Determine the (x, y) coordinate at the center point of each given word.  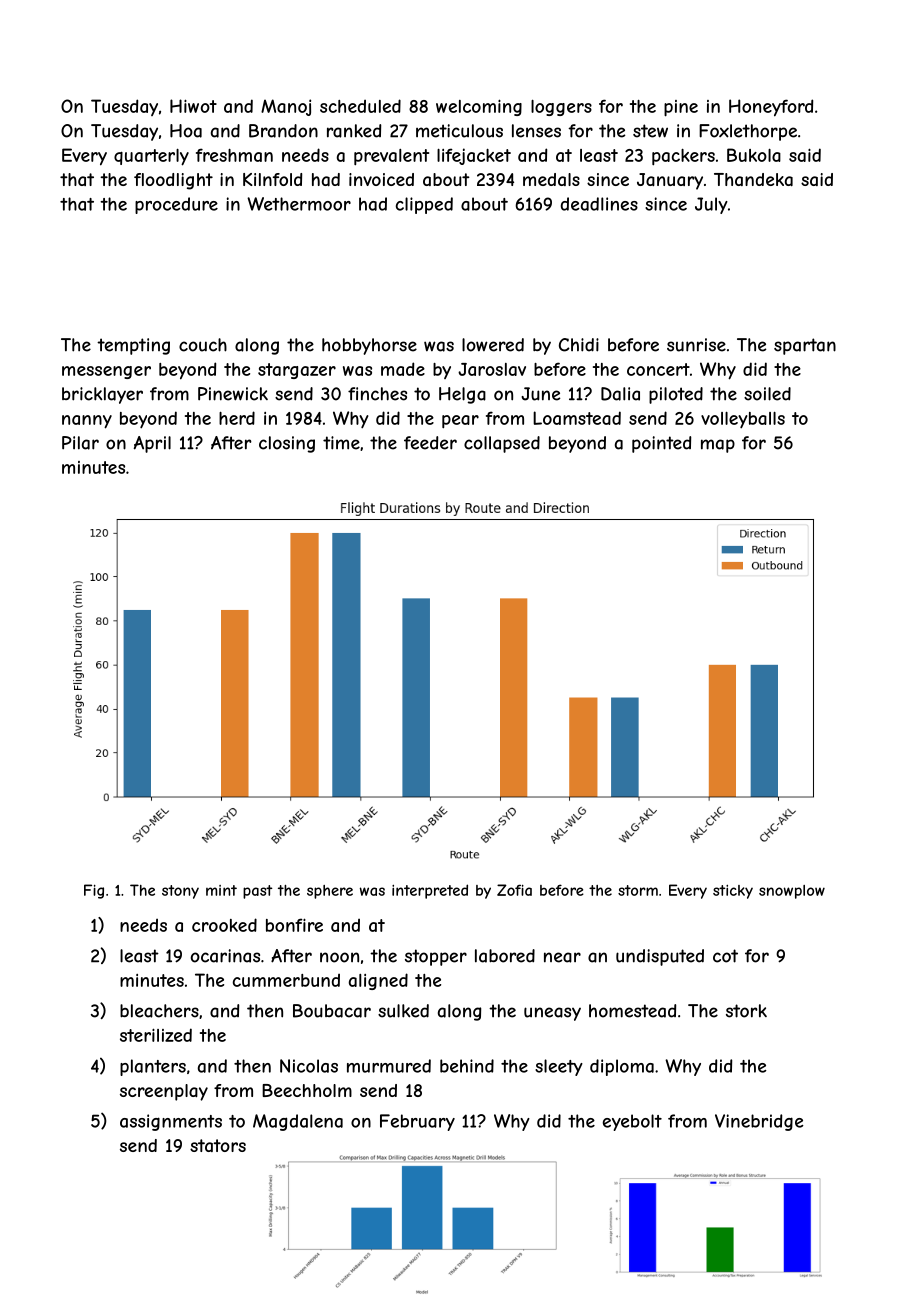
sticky (733, 892)
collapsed (502, 444)
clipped (424, 205)
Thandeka (753, 179)
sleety (559, 1067)
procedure (176, 205)
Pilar (80, 443)
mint (221, 890)
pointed (661, 444)
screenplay (164, 1092)
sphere (330, 892)
